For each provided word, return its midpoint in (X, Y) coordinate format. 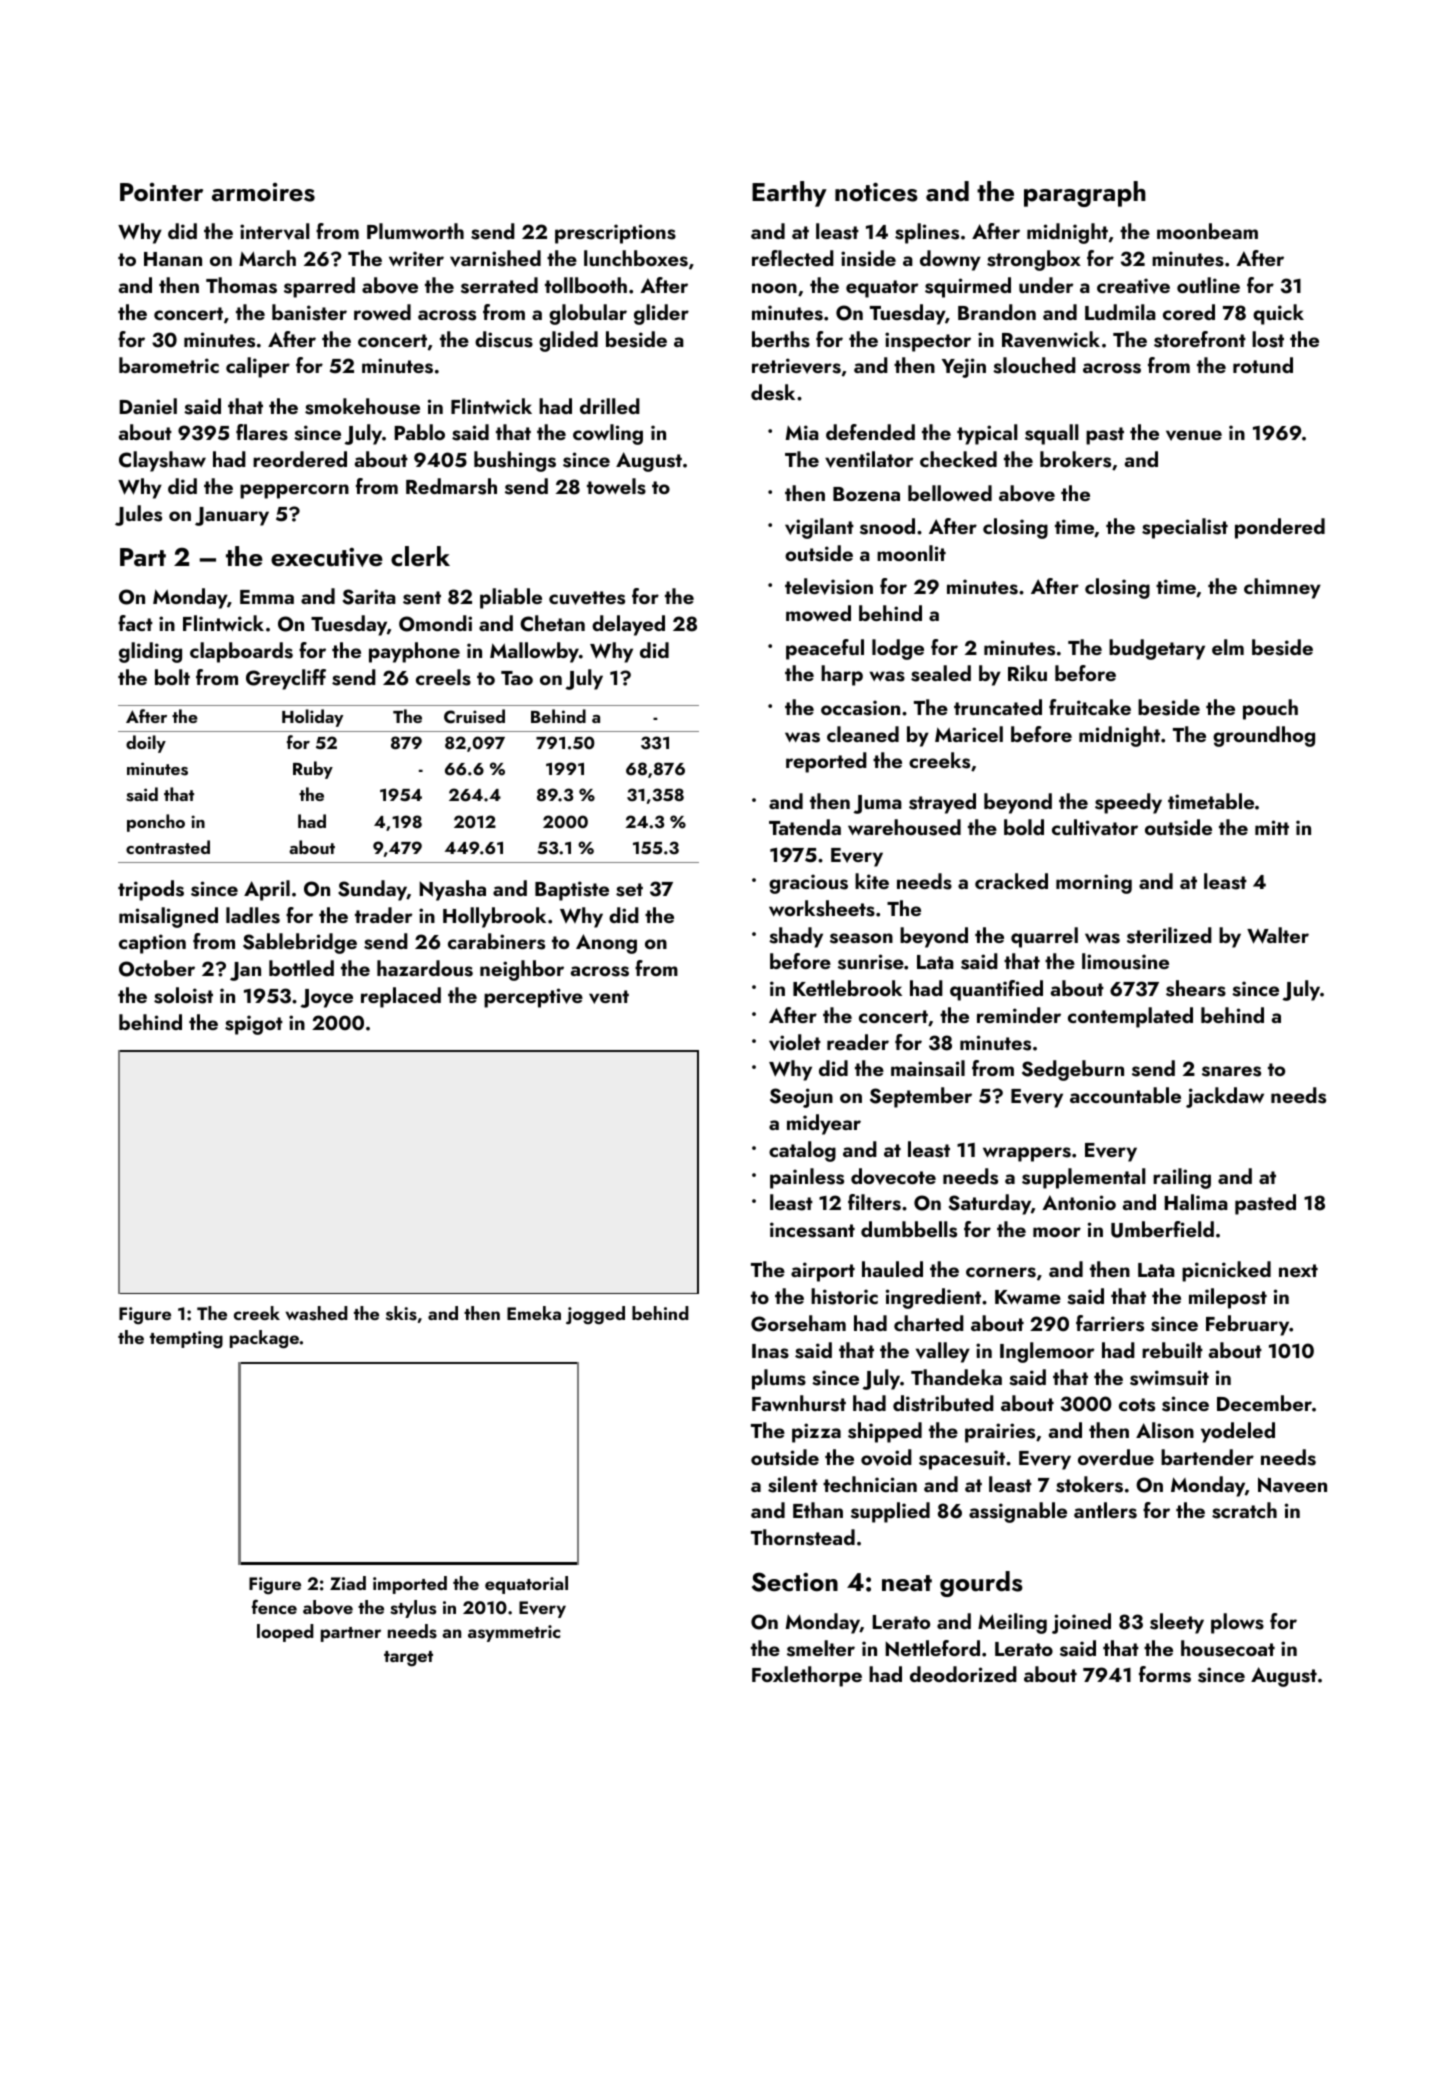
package (264, 1339)
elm (1228, 647)
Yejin (964, 368)
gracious (808, 884)
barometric (169, 365)
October (157, 968)
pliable (511, 598)
